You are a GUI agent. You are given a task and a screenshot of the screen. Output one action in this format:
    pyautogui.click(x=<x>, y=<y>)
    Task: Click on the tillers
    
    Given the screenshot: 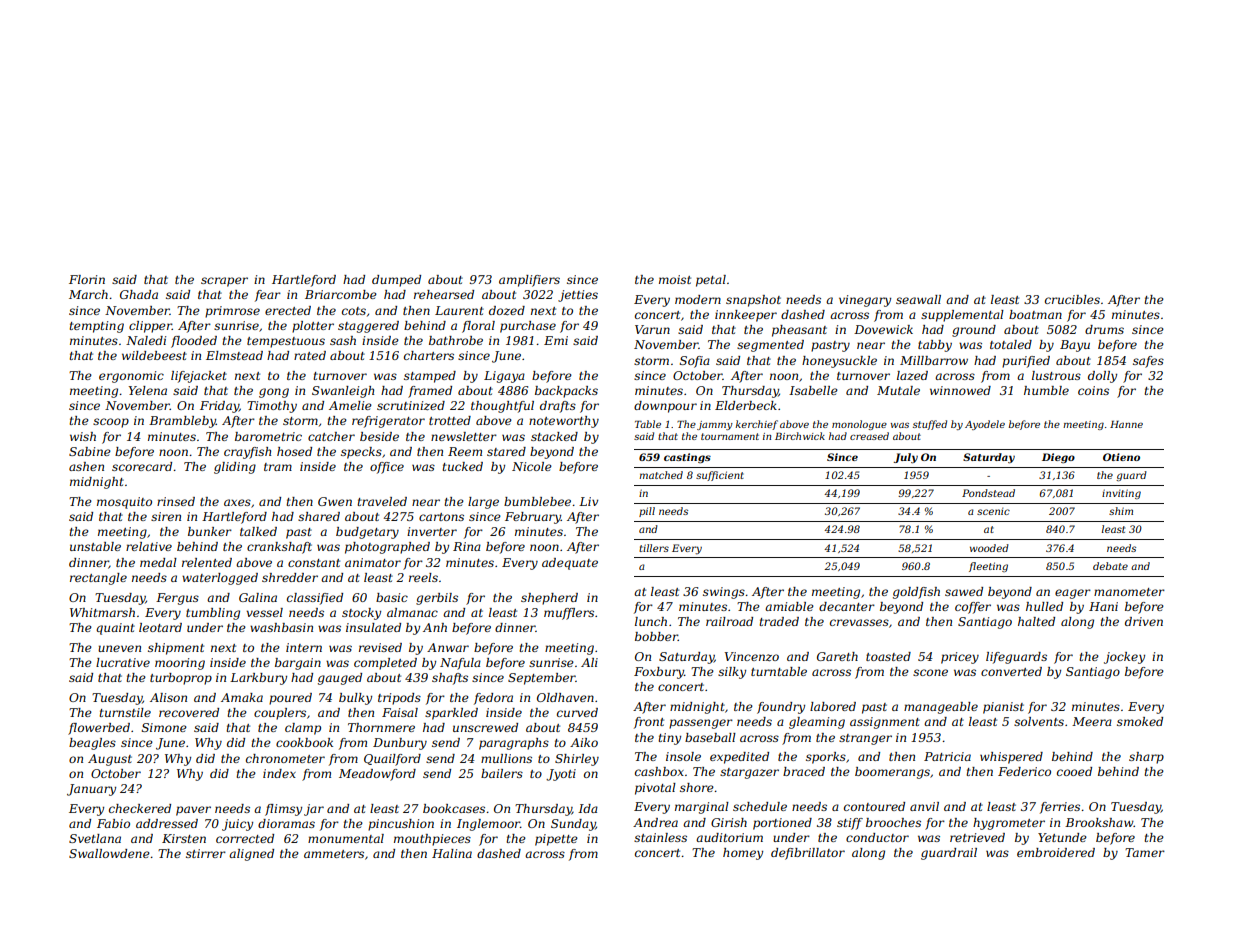 What is the action you would take?
    pyautogui.click(x=654, y=548)
